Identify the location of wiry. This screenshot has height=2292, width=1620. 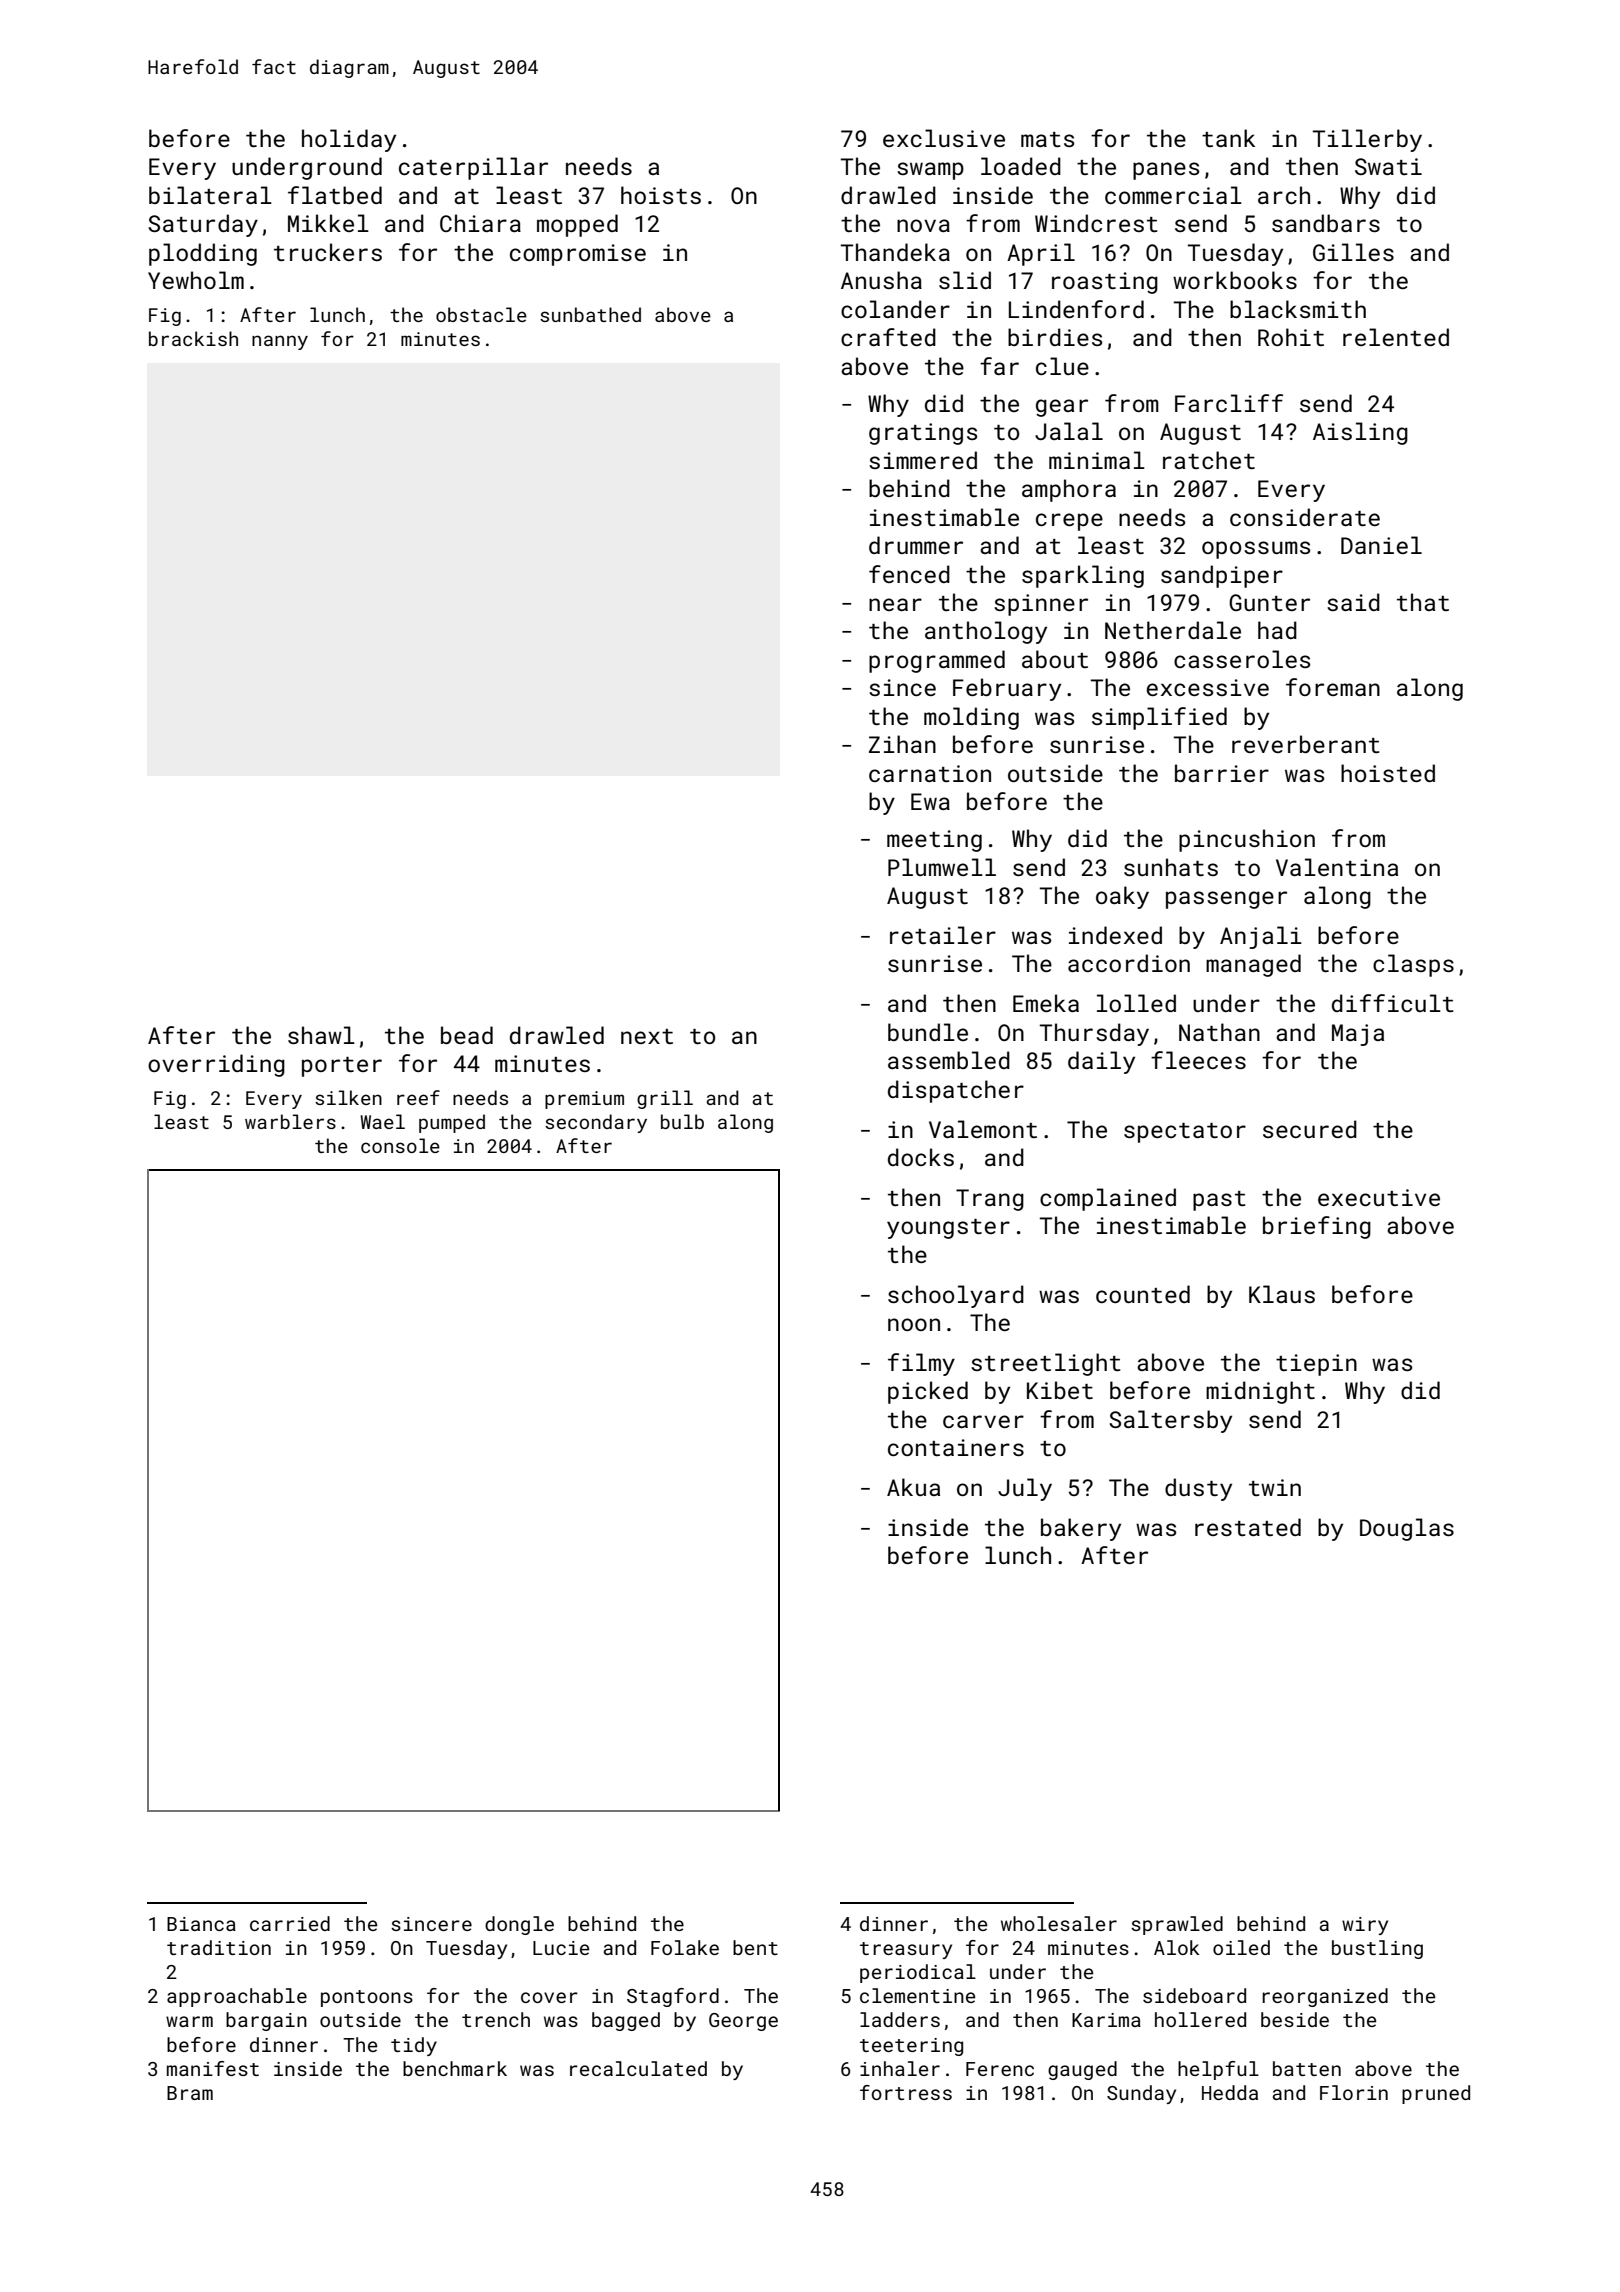
(1365, 1926).
